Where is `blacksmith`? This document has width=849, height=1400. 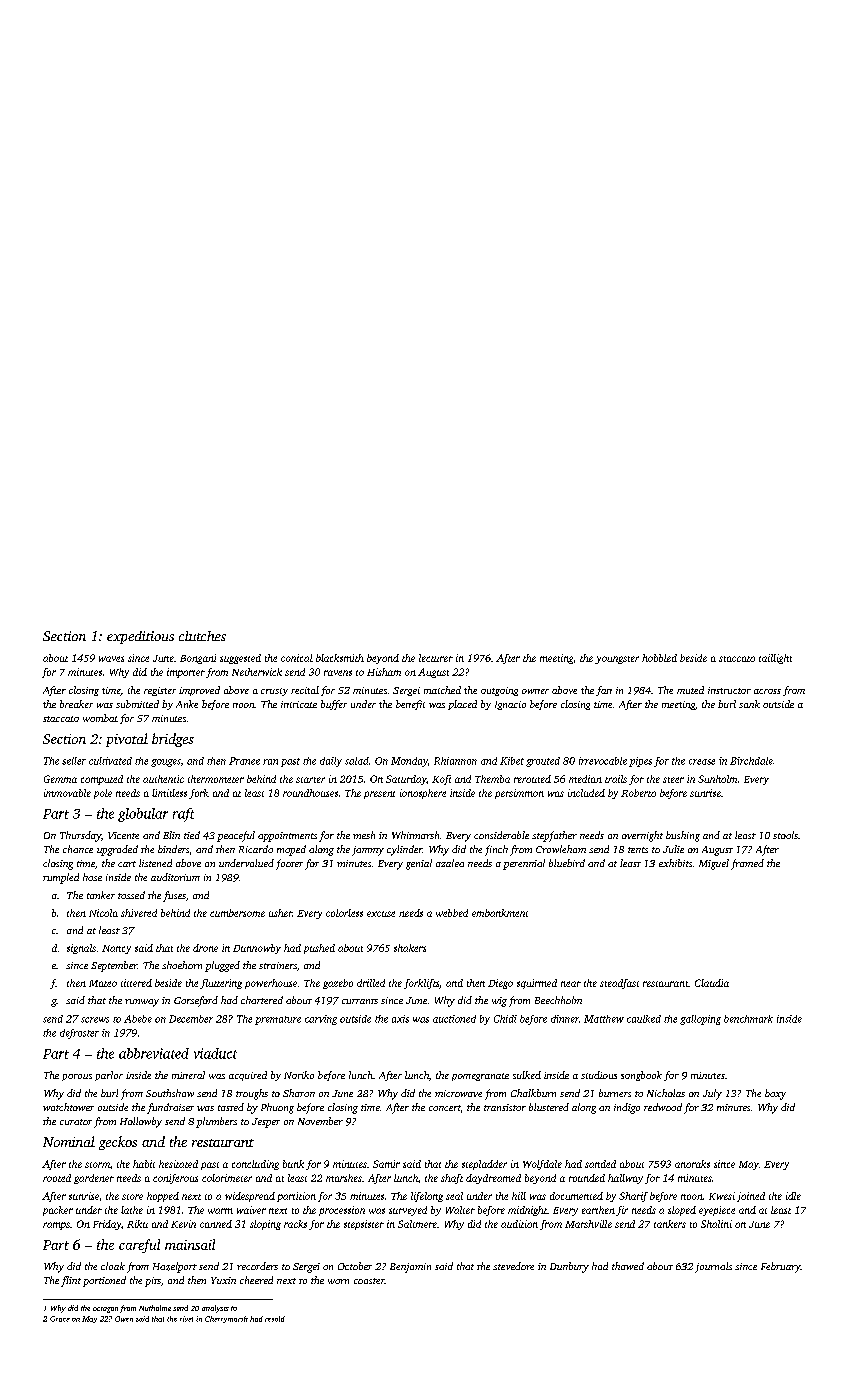
blacksmith is located at coordinates (340, 658).
